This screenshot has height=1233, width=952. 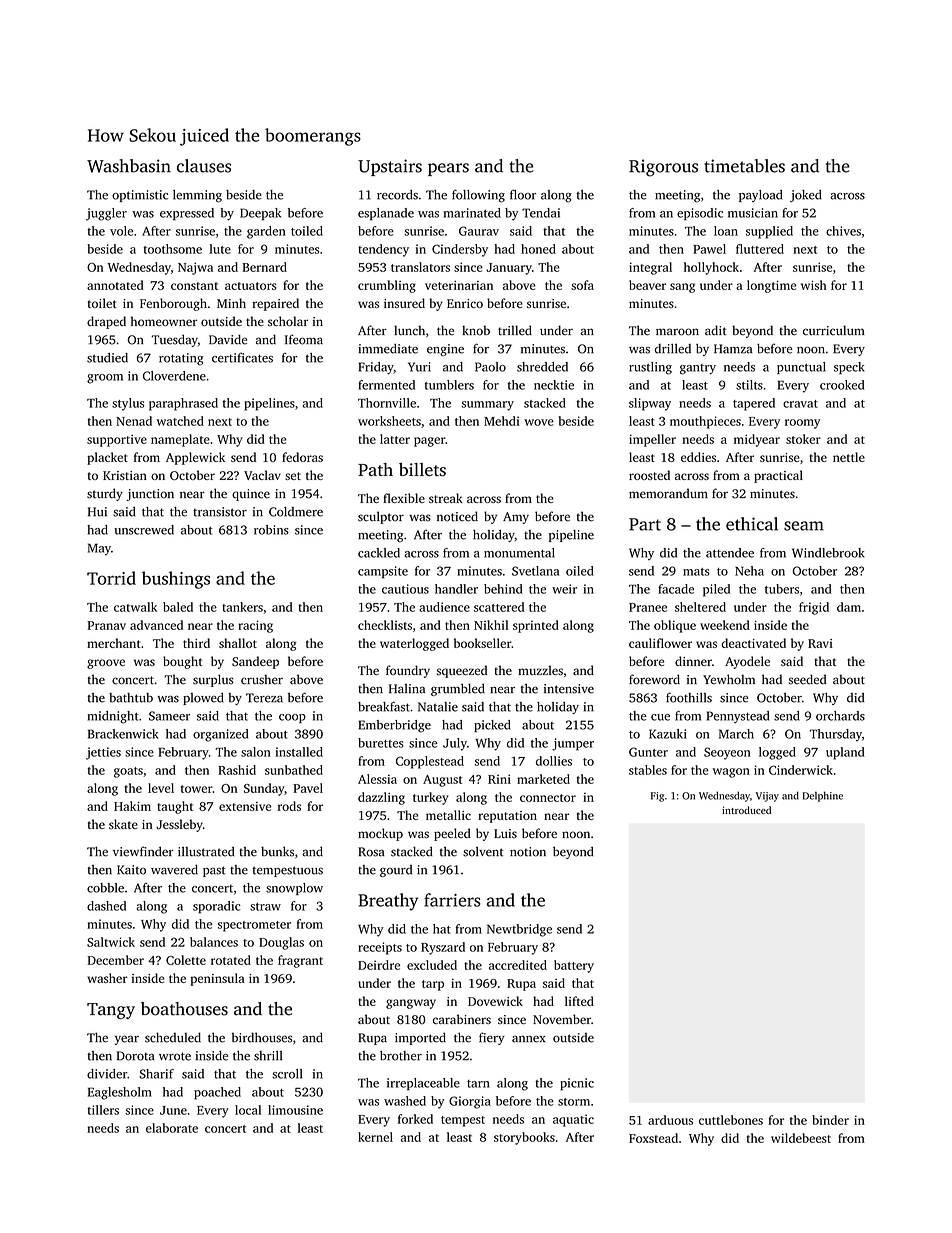 I want to click on pears, so click(x=448, y=169).
